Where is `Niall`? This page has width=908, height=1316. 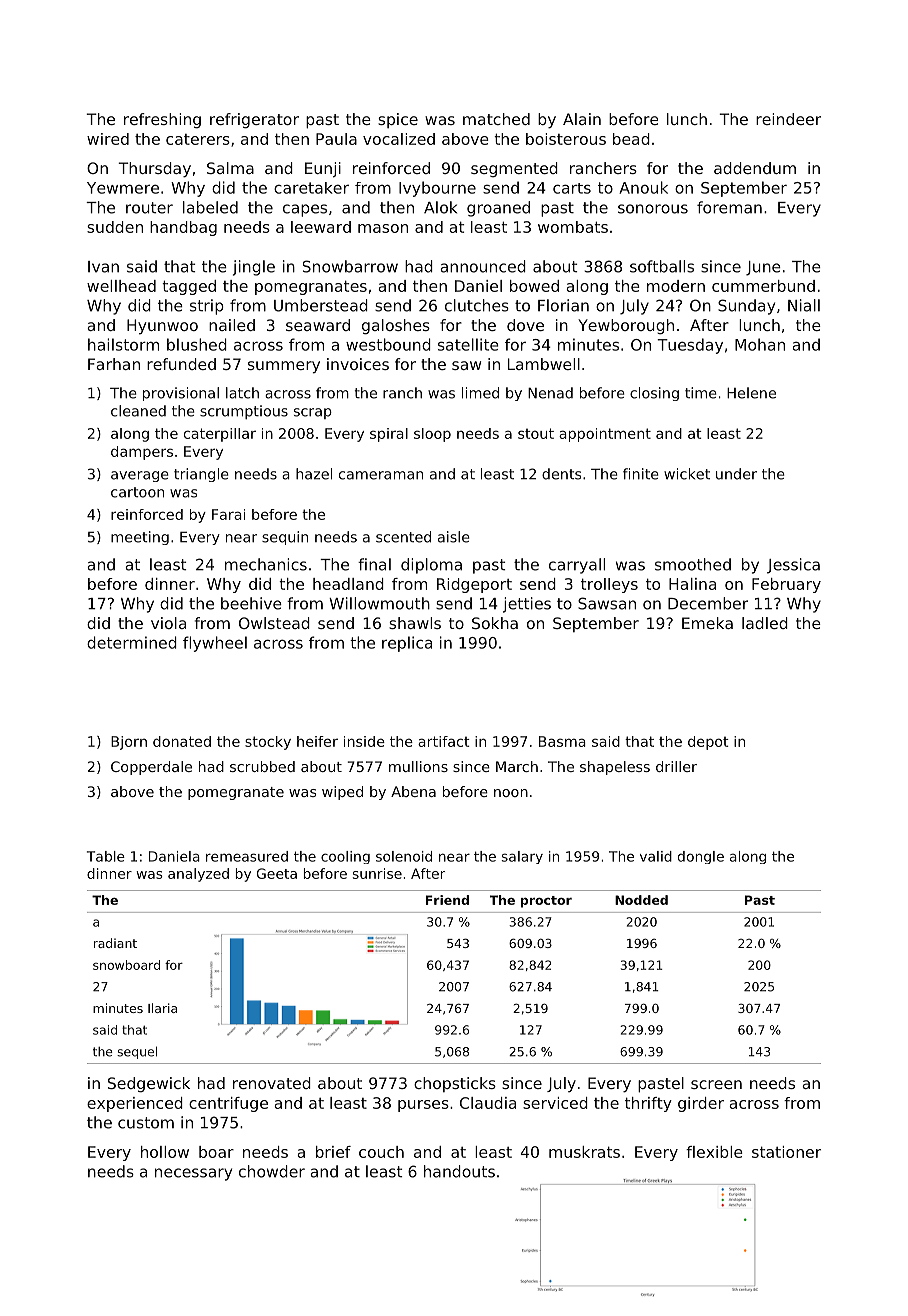
Niall is located at coordinates (804, 305).
